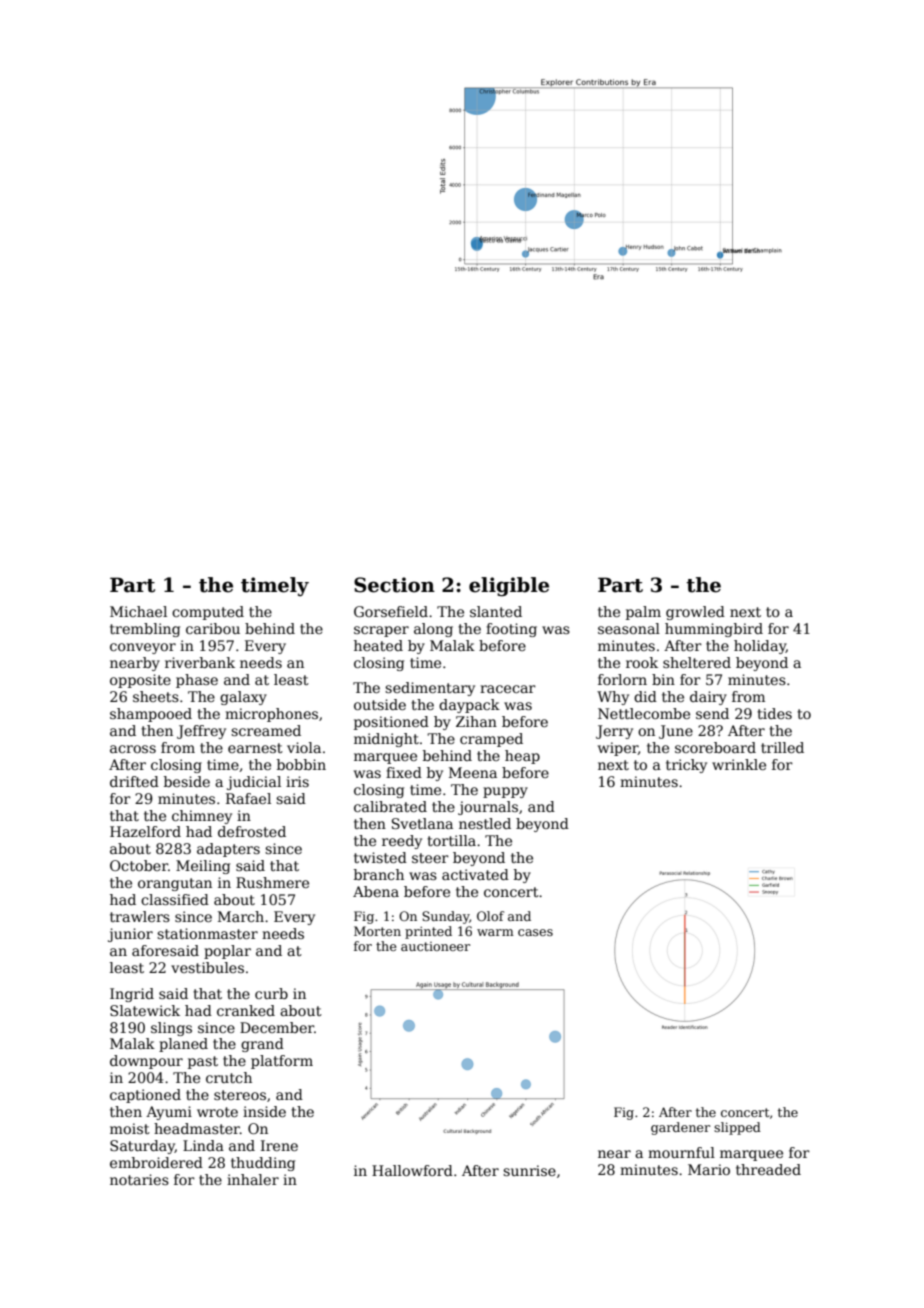  What do you see at coordinates (535, 932) in the document?
I see `cases` at bounding box center [535, 932].
